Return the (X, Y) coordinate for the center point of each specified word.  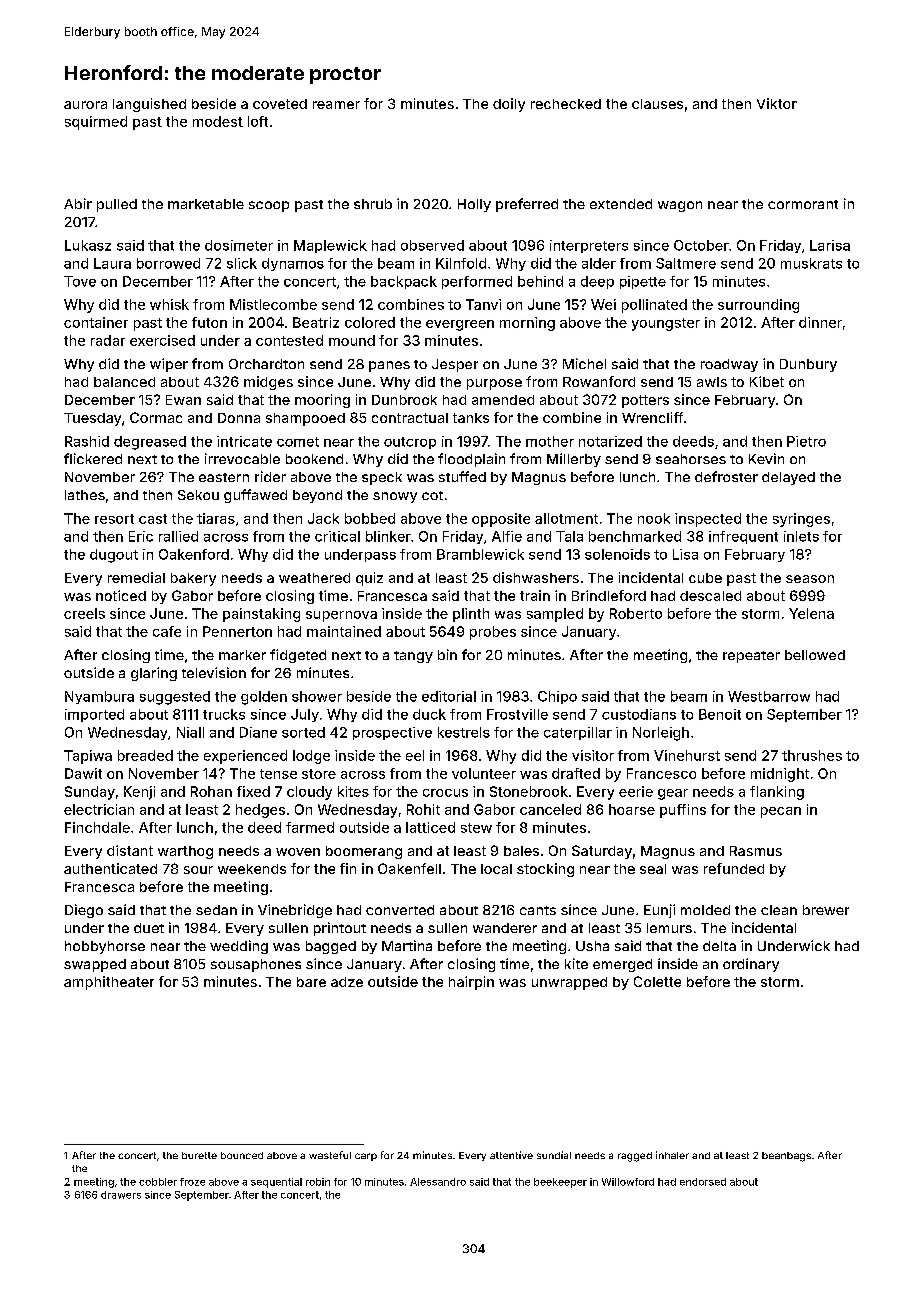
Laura (112, 263)
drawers (121, 1195)
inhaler (672, 1155)
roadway (729, 365)
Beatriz (316, 322)
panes (389, 366)
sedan (216, 910)
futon (209, 322)
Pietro (806, 441)
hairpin (471, 983)
